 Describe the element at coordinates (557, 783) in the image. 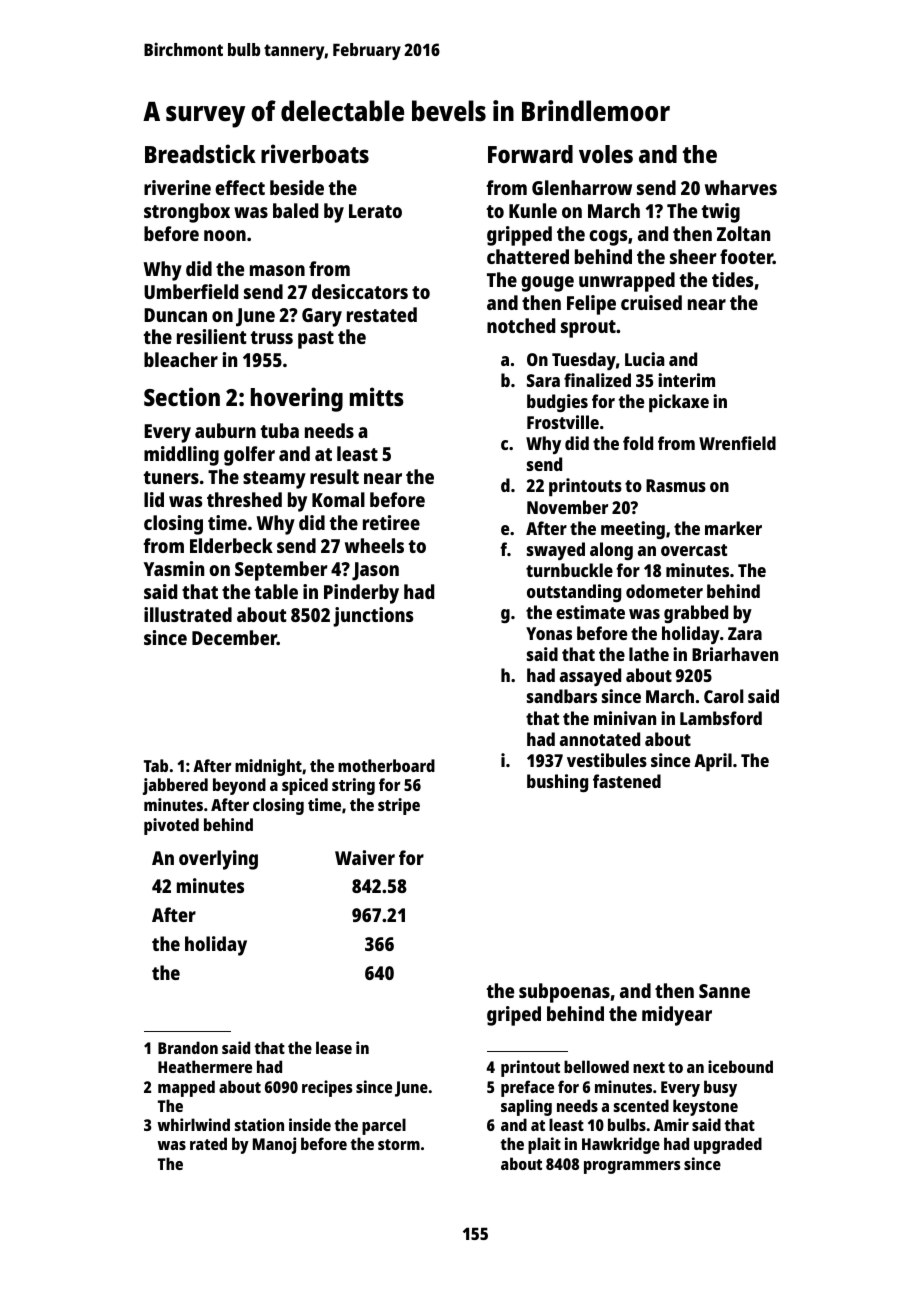

I see `bushing` at that location.
